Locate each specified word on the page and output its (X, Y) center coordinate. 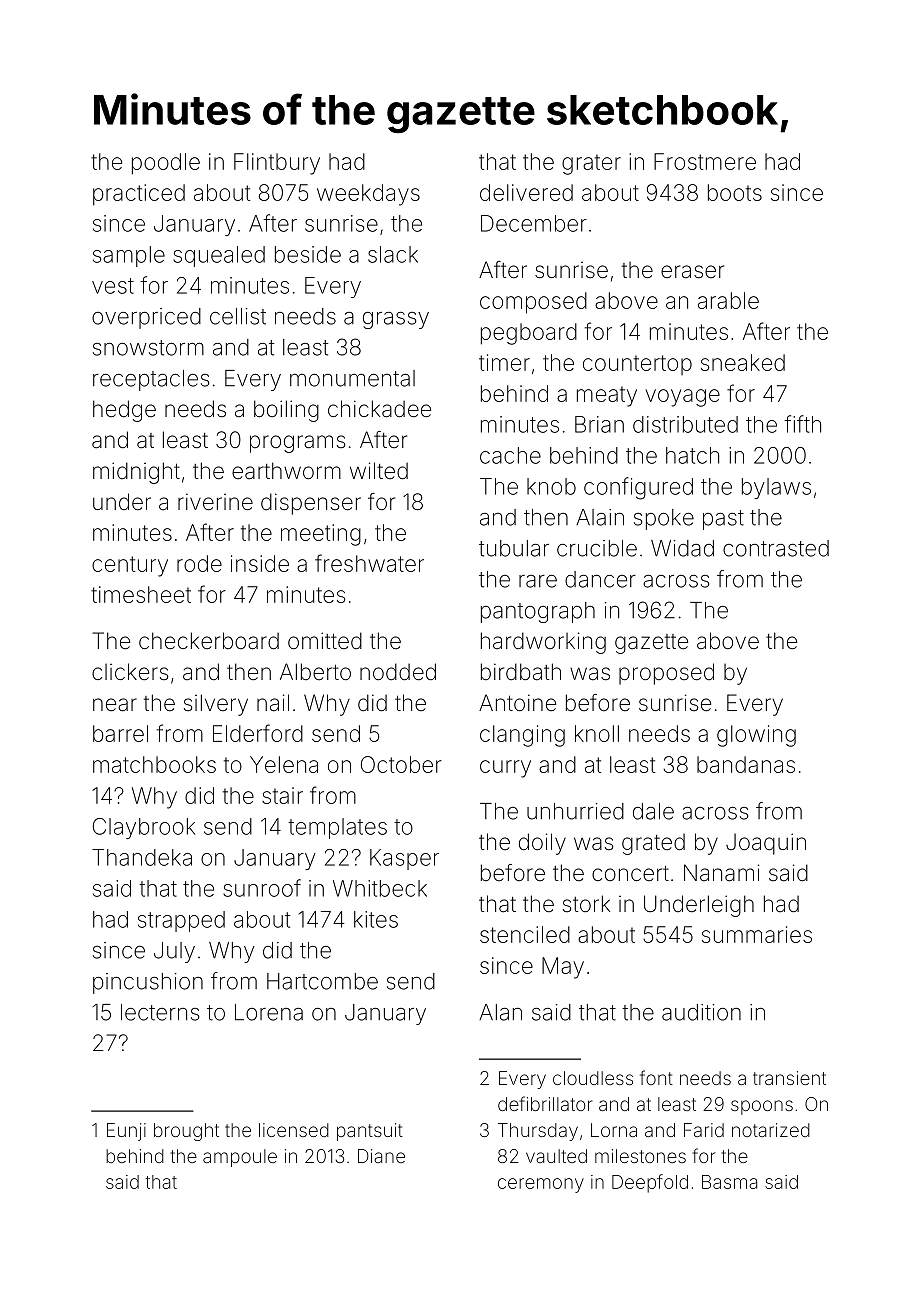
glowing (756, 736)
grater (591, 164)
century (130, 566)
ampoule (240, 1158)
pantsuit (370, 1132)
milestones (640, 1156)
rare (538, 581)
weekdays (368, 195)
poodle (166, 164)
